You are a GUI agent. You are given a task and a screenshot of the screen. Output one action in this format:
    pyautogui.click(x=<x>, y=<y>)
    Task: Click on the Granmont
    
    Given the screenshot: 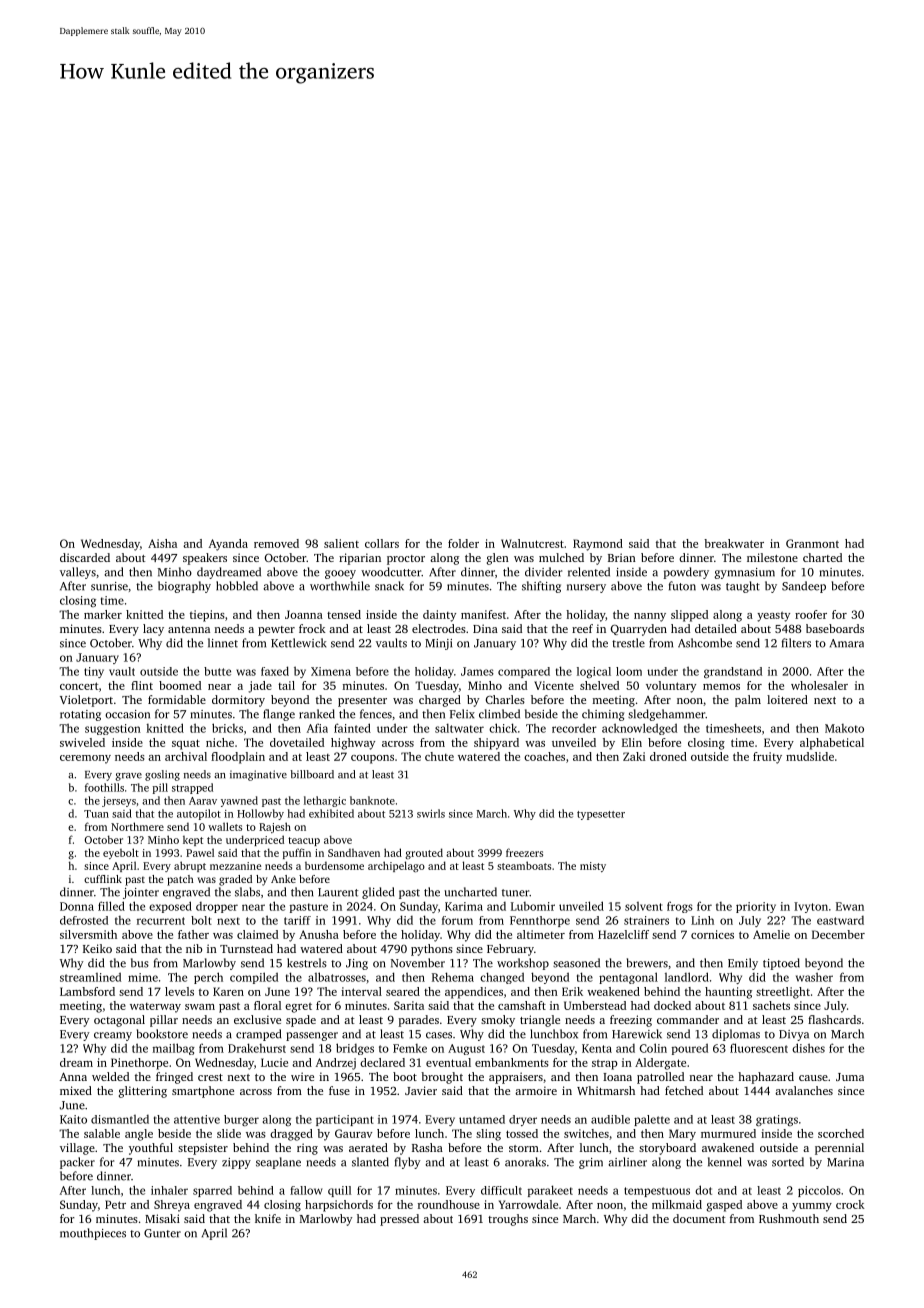 What is the action you would take?
    pyautogui.click(x=812, y=543)
